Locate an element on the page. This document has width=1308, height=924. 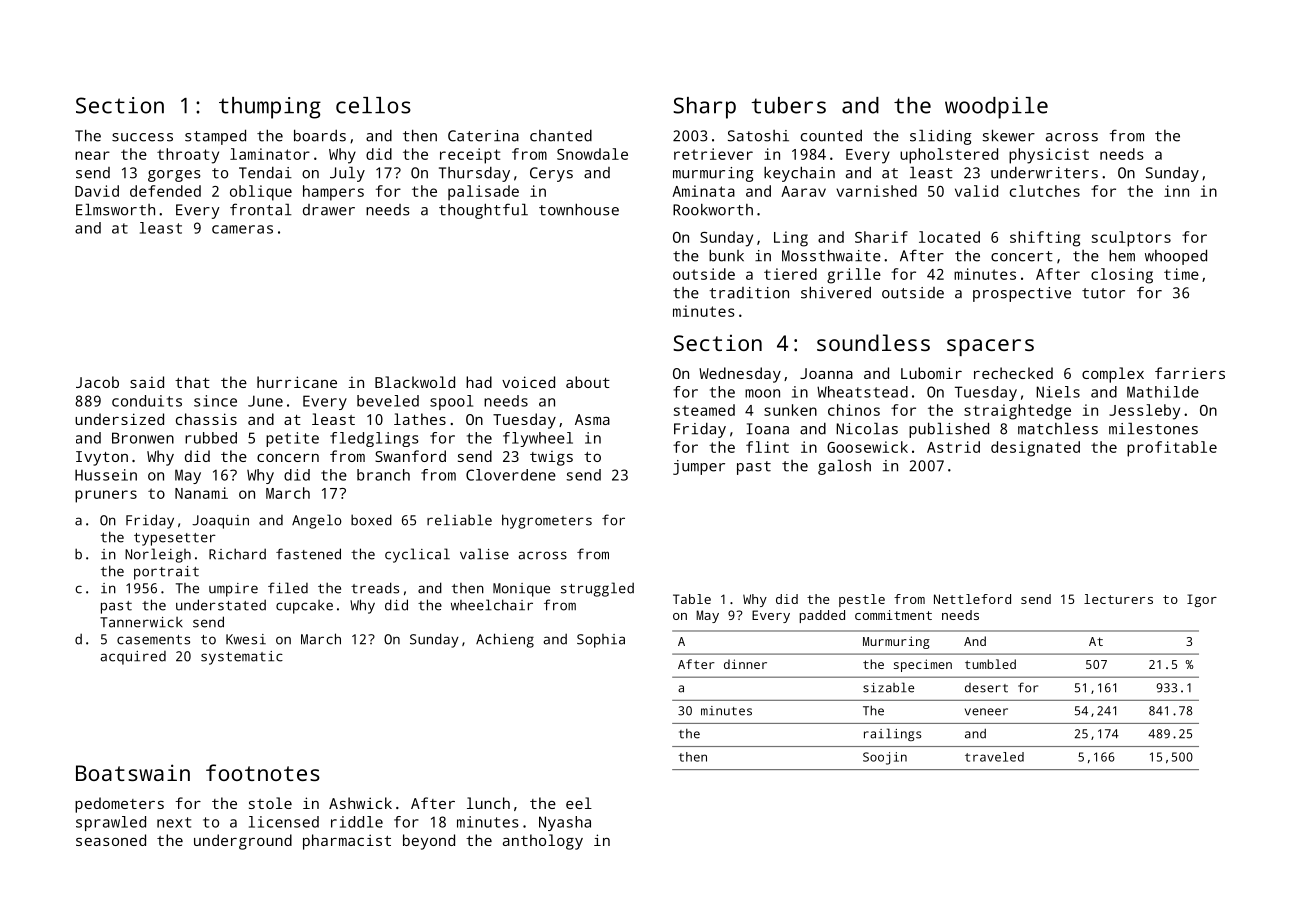
had is located at coordinates (479, 382).
